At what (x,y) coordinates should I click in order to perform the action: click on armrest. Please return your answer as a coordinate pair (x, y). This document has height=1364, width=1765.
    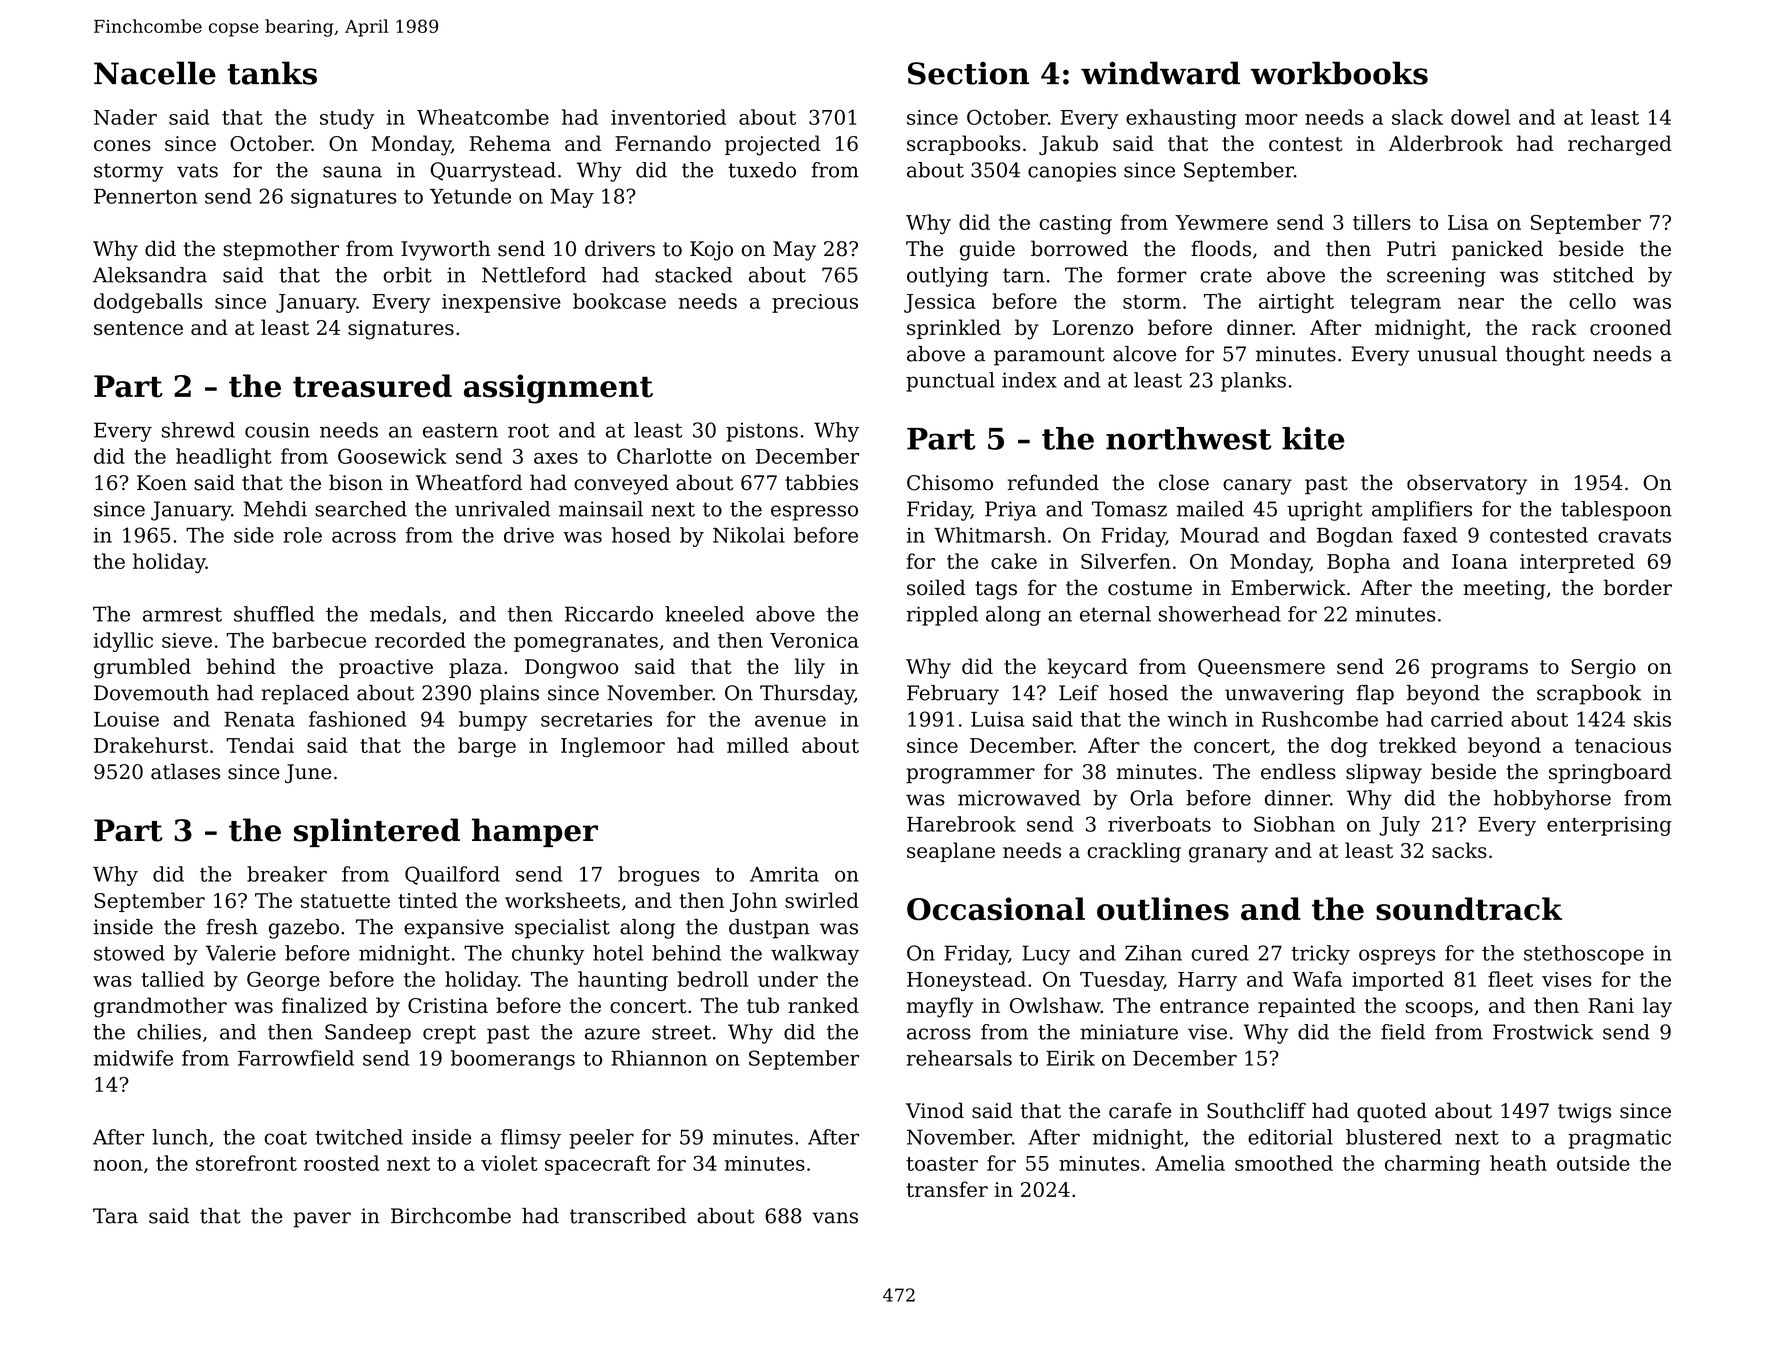
    Looking at the image, I should click on (182, 614).
